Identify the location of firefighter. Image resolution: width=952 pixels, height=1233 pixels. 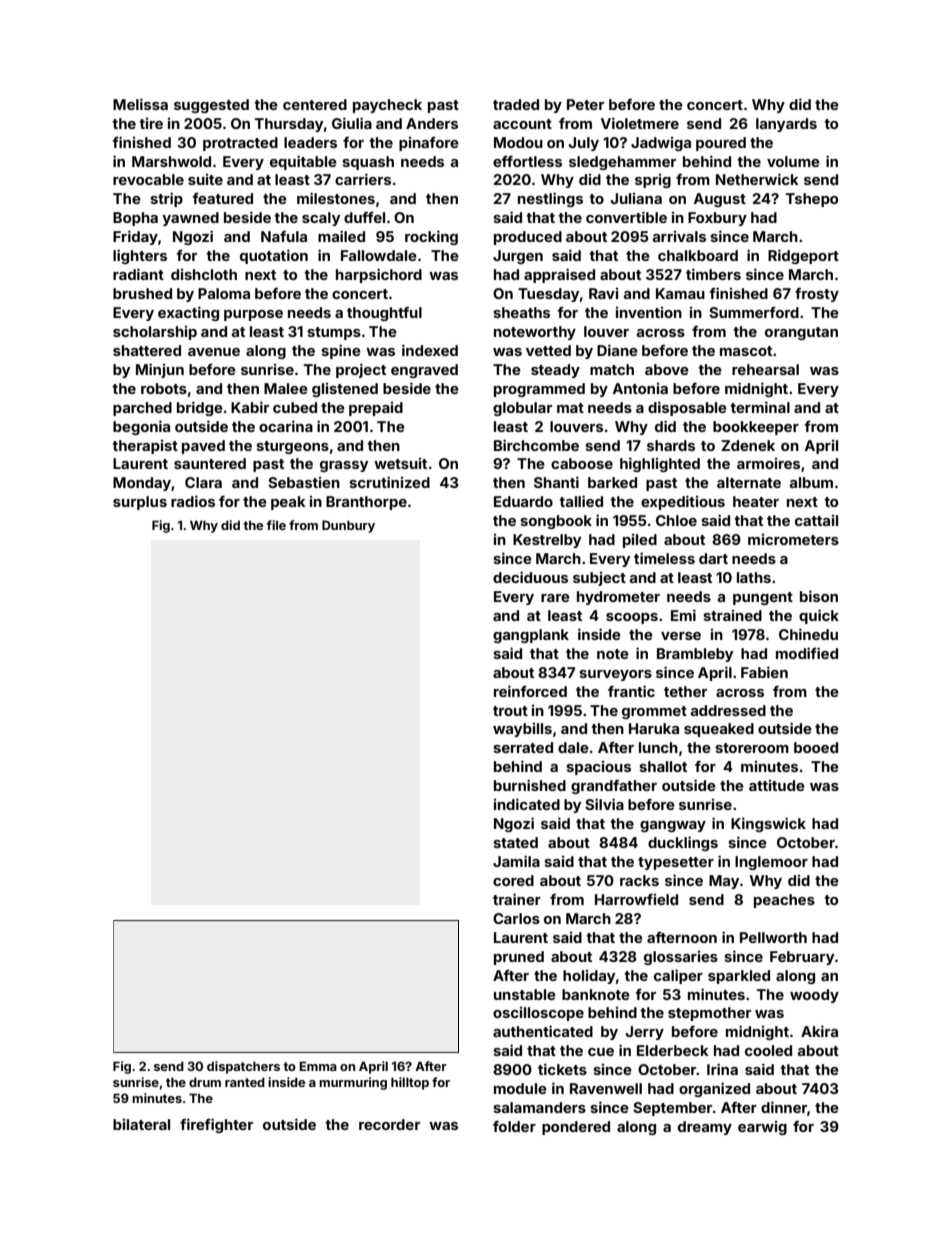
(216, 1125).
